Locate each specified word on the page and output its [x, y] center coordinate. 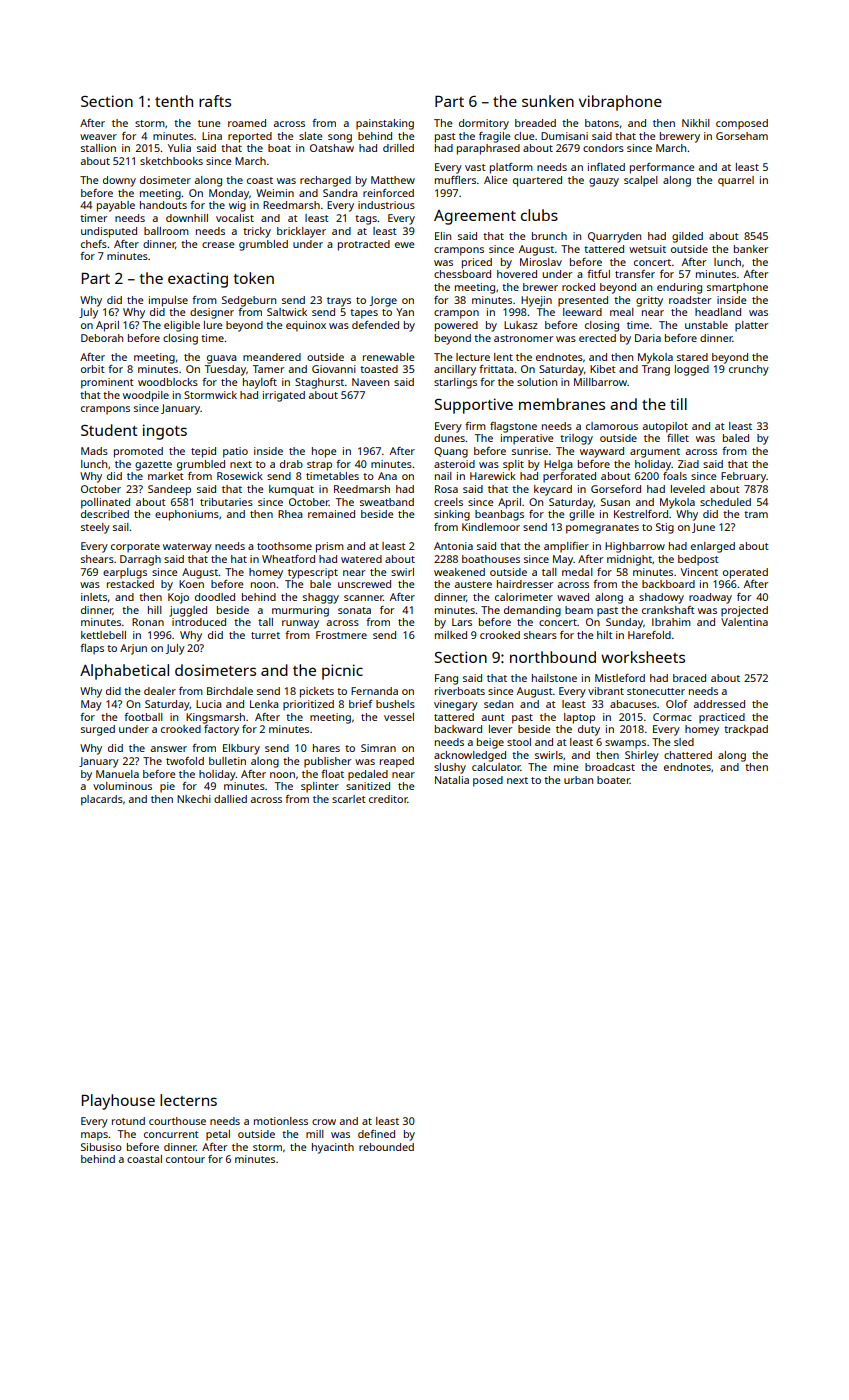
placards [102, 800]
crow [324, 1122]
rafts [215, 101]
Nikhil [696, 123]
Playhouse [118, 1102]
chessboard [462, 274]
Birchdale [230, 691]
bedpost [698, 560]
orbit [93, 369]
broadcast [610, 767]
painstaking [385, 124]
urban [578, 780]
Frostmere [341, 635]
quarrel [736, 181]
